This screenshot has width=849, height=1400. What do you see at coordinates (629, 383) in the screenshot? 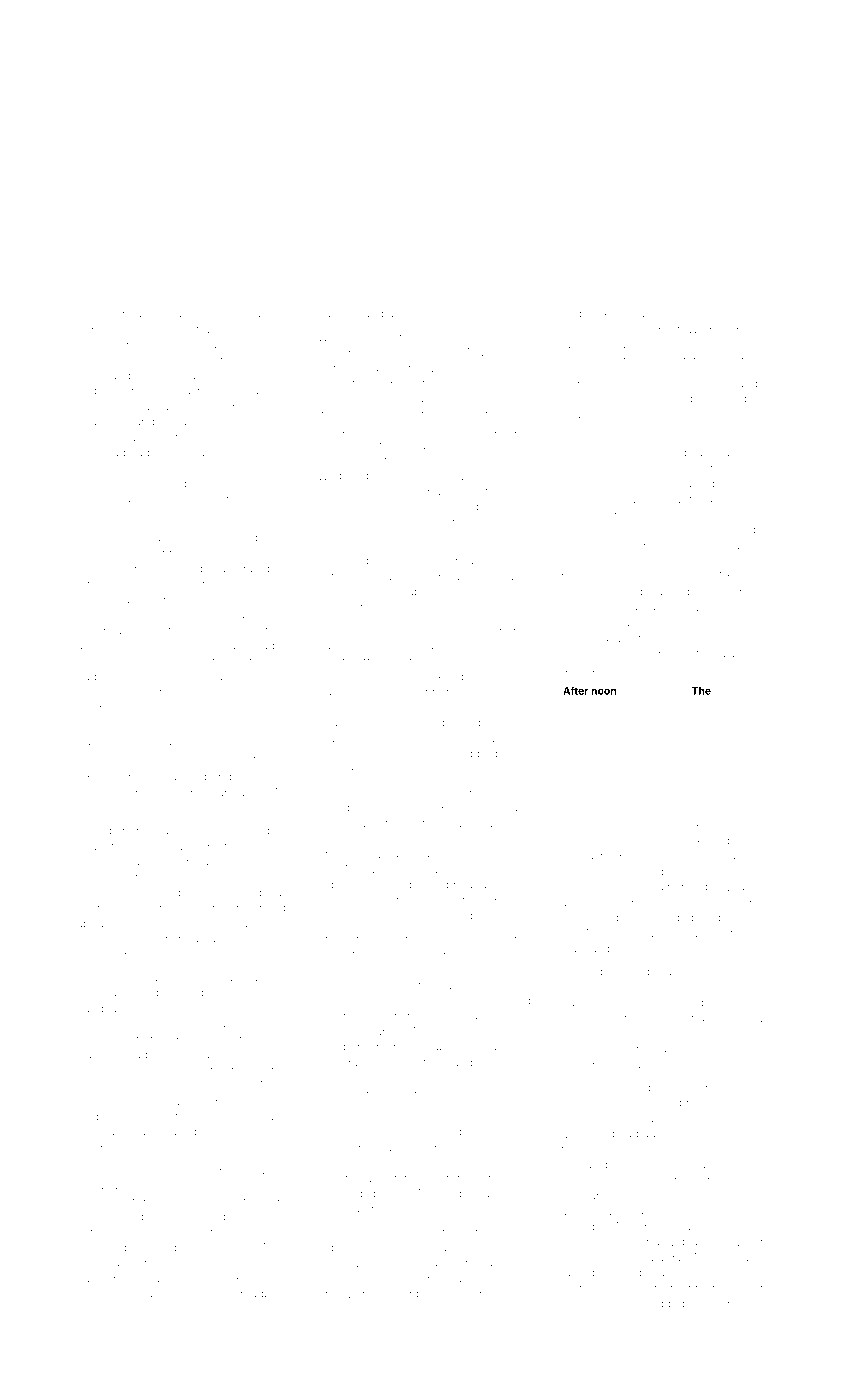
I see `quartered` at bounding box center [629, 383].
